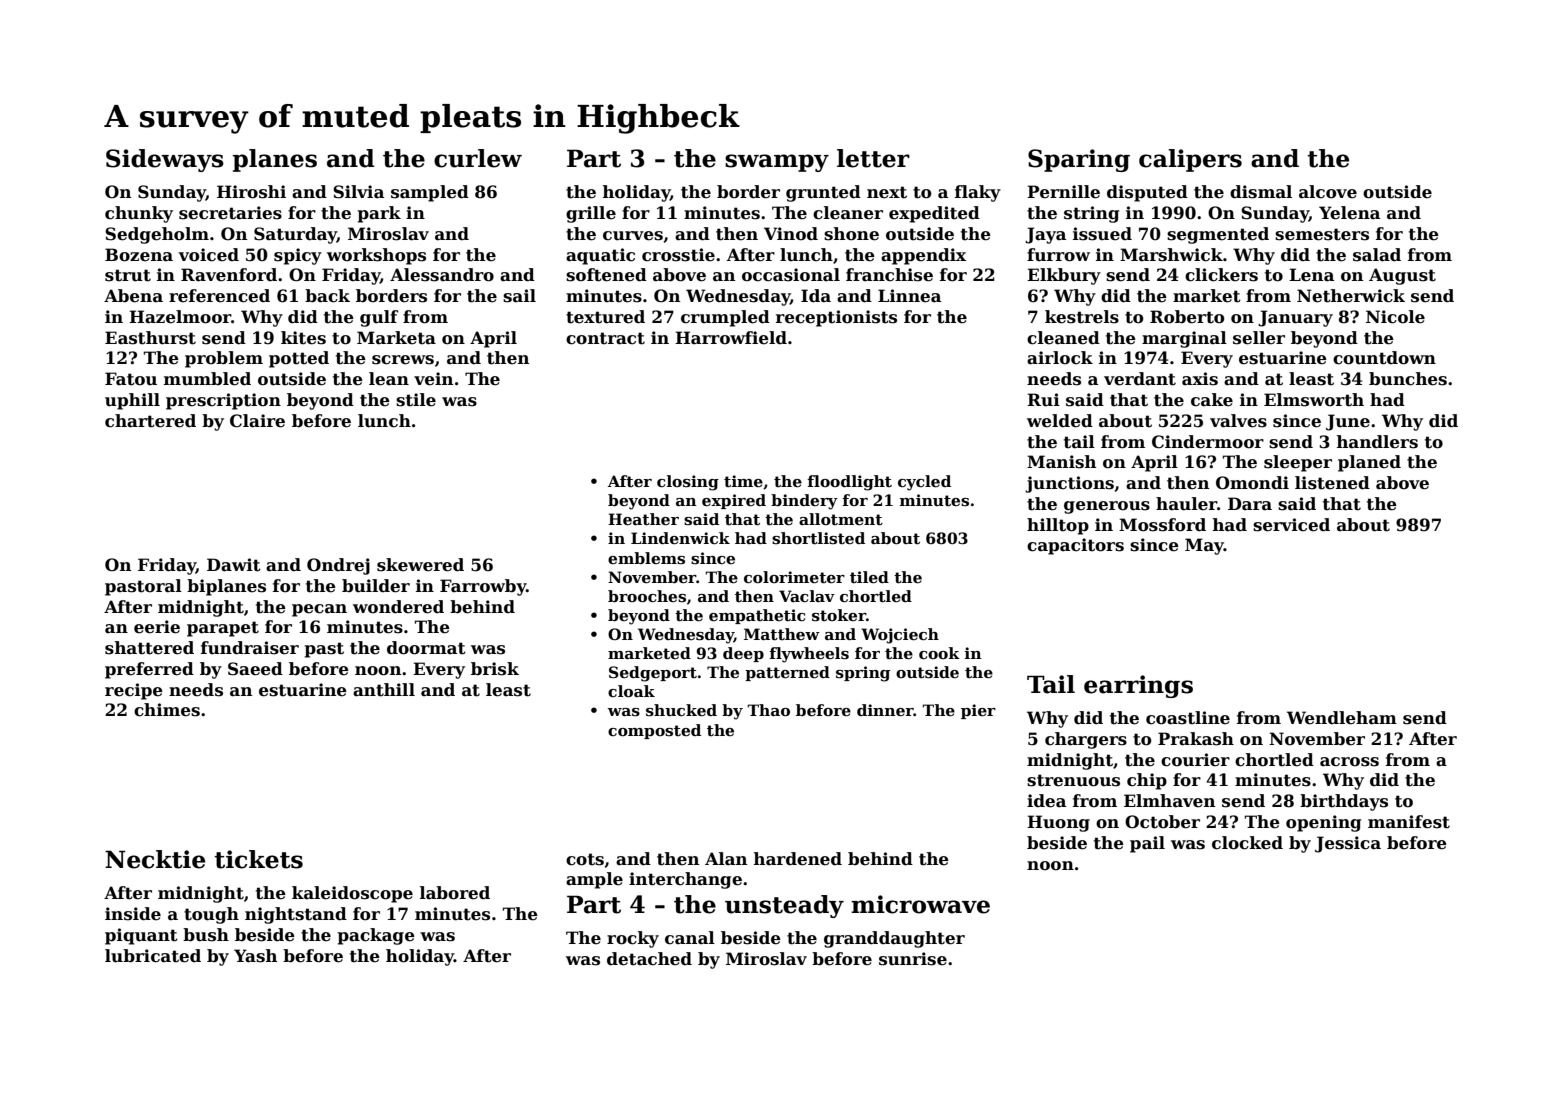 The height and width of the screenshot is (1108, 1567). I want to click on across, so click(1349, 762).
